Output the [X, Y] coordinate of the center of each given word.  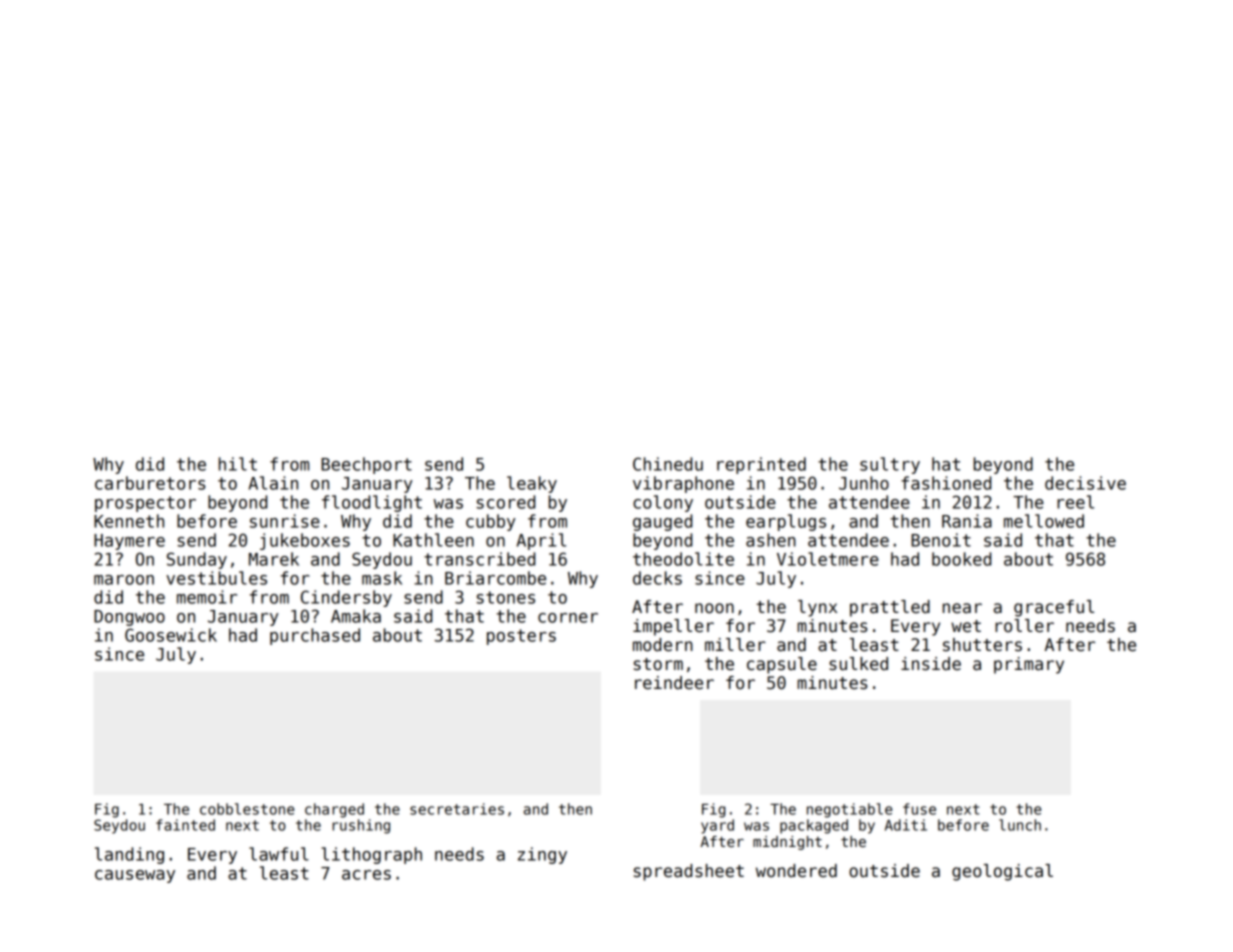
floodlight [372, 503]
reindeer [674, 683]
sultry [890, 465]
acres [366, 875]
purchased [315, 636]
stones [506, 597]
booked [961, 559]
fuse [919, 809]
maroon [124, 580]
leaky [532, 484]
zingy [542, 855]
